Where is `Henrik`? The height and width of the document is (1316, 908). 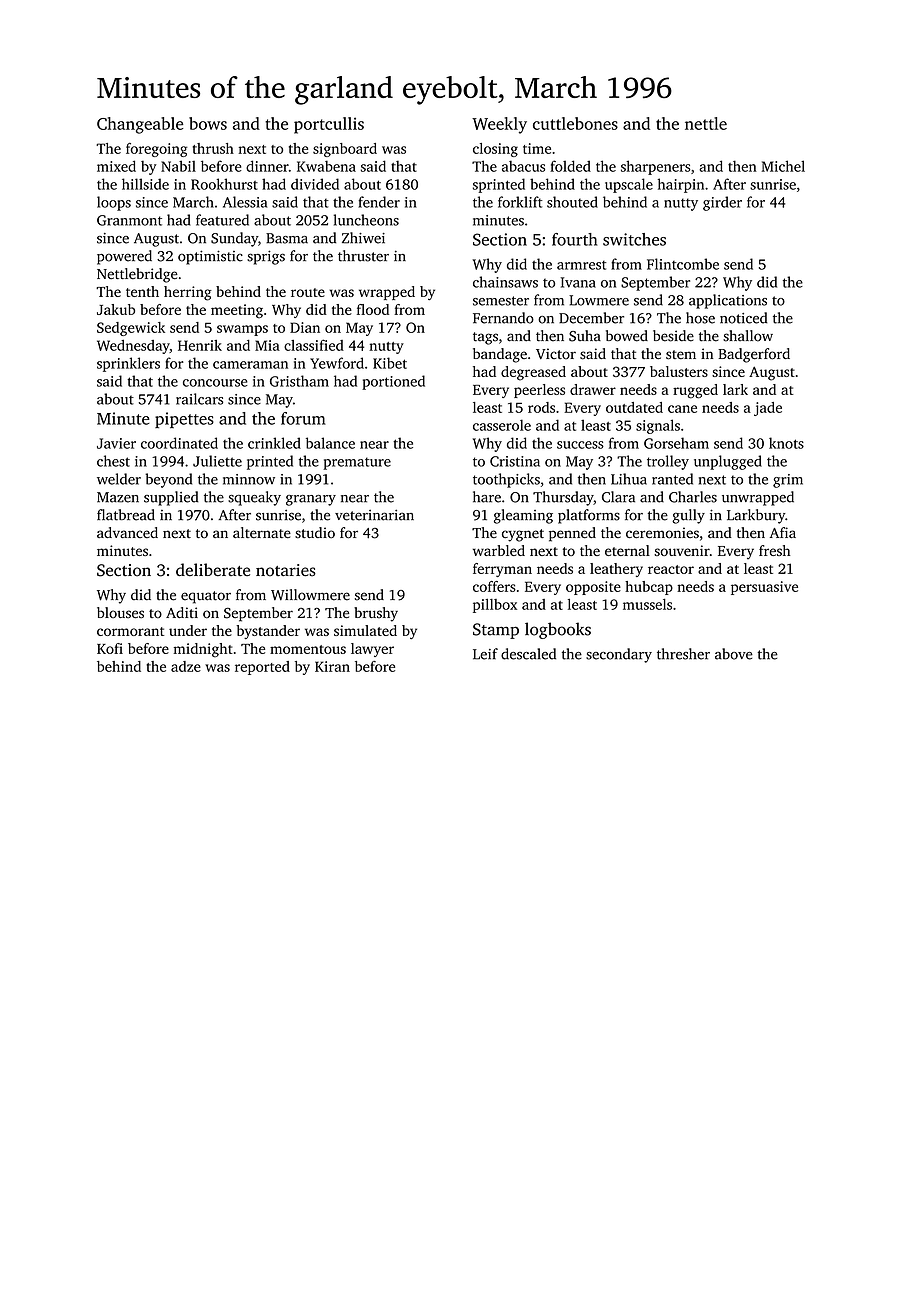
Henrik is located at coordinates (200, 345).
